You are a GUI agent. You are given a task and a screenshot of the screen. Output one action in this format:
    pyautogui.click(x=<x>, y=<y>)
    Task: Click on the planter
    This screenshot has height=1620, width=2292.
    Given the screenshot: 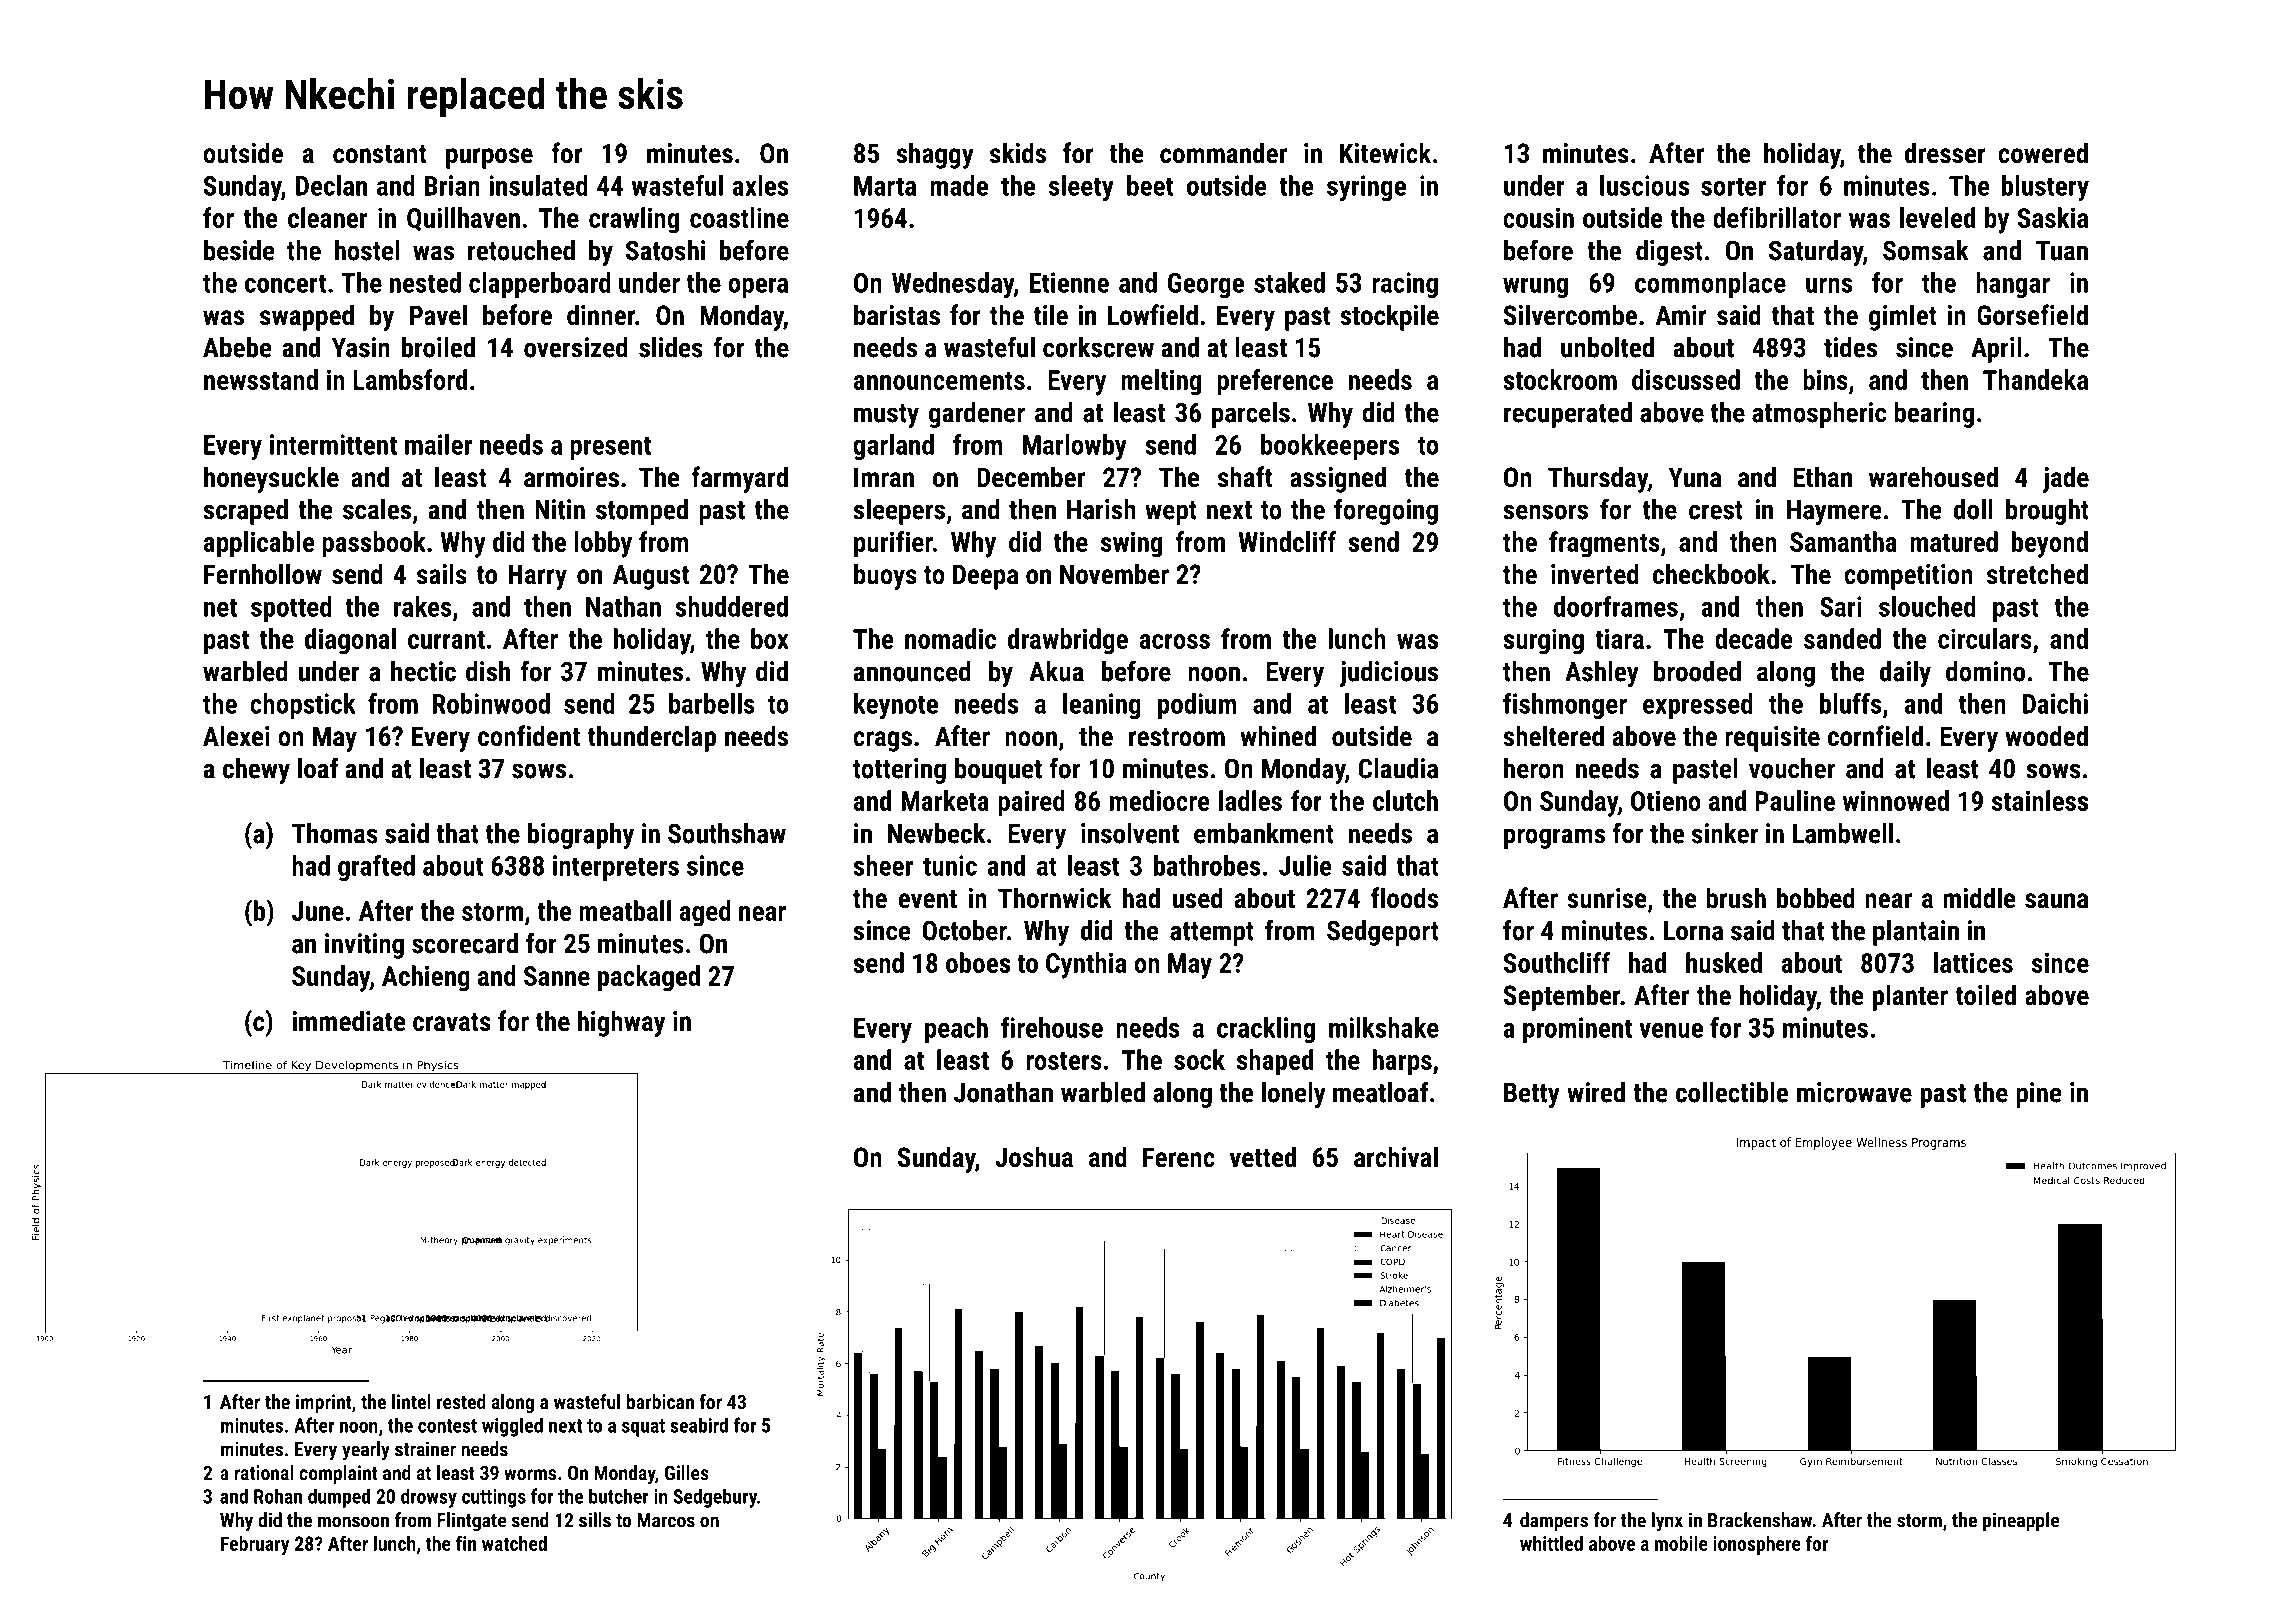 What is the action you would take?
    pyautogui.click(x=1910, y=997)
